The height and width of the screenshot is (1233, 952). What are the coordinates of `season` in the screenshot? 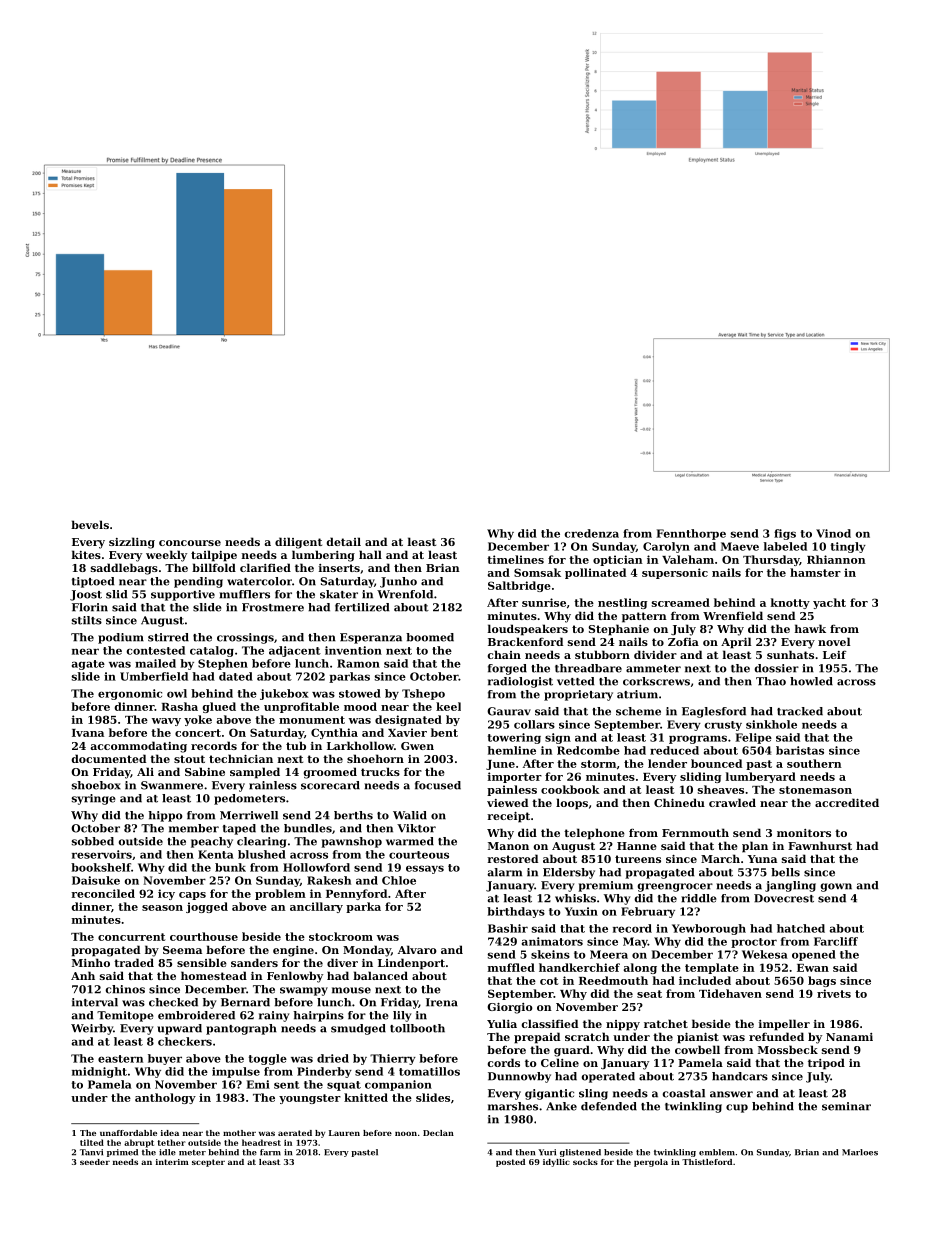 It's located at (162, 908).
